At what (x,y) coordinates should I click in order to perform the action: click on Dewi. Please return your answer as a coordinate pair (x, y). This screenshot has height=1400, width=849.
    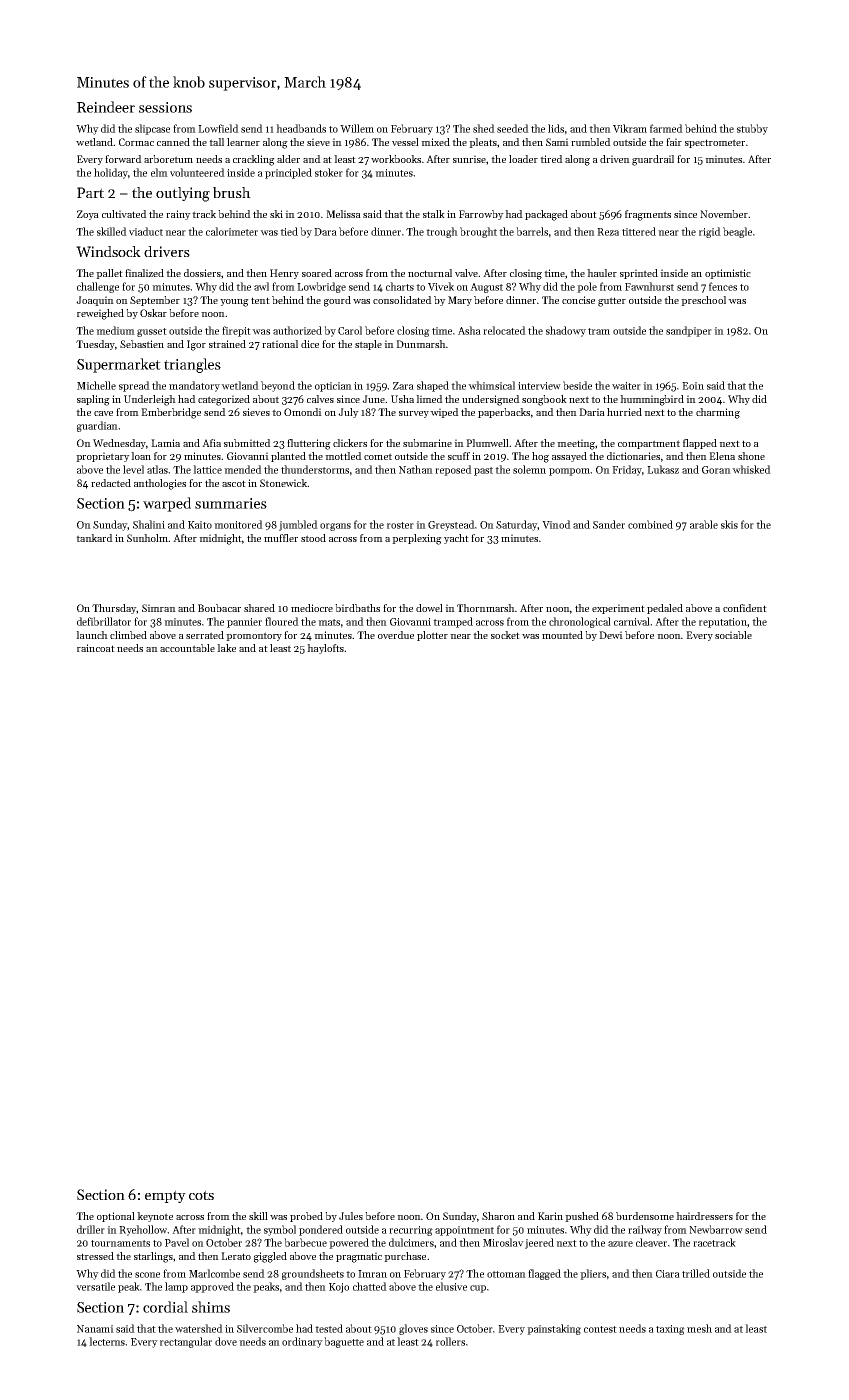
    Looking at the image, I should click on (611, 635).
